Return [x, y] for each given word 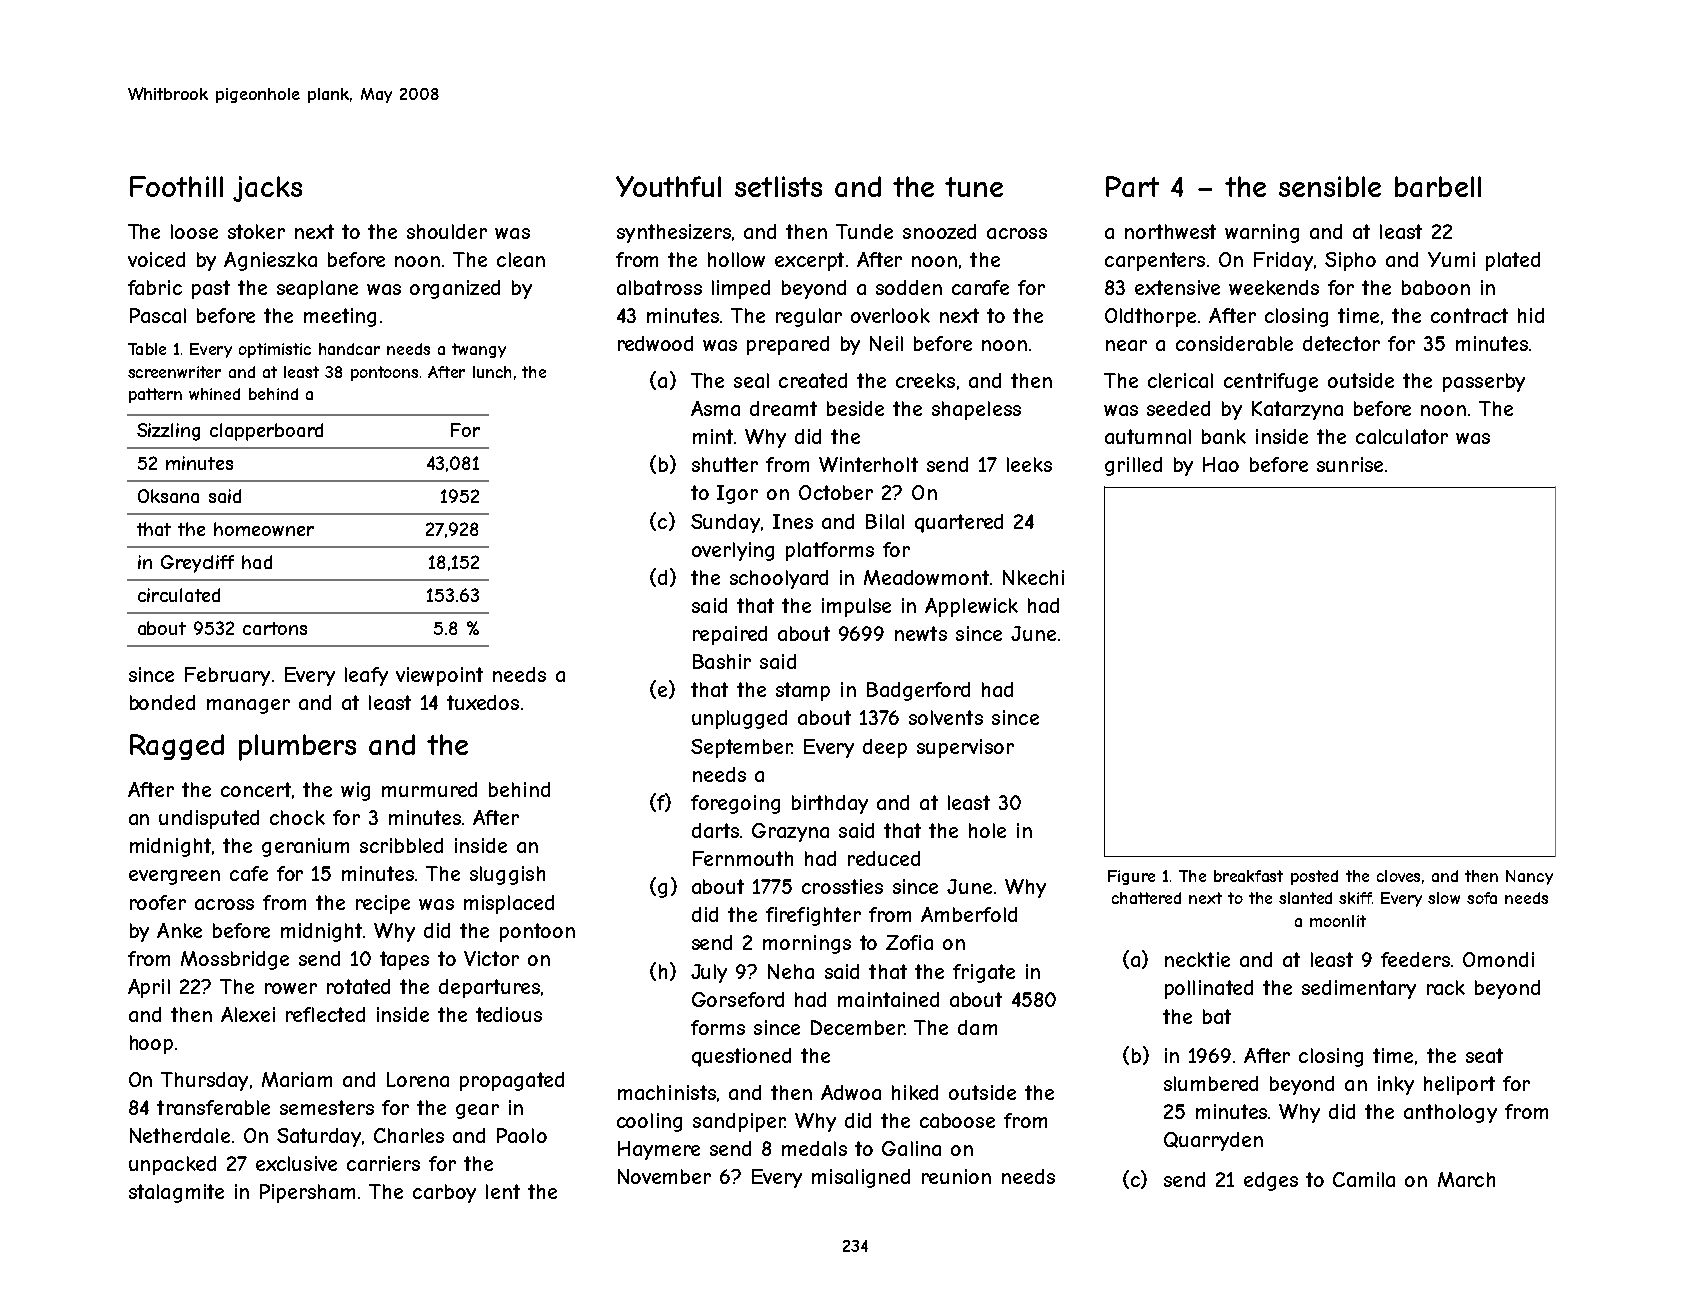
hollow [736, 259]
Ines [793, 521]
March [1466, 1179]
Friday [1283, 261]
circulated [179, 595]
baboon [1436, 287]
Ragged [177, 747]
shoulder [447, 231]
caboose [957, 1120]
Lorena [418, 1079]
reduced [884, 858]
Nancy [1529, 877]
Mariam [297, 1079]
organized [455, 289]
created [813, 380]
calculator [1402, 436]
